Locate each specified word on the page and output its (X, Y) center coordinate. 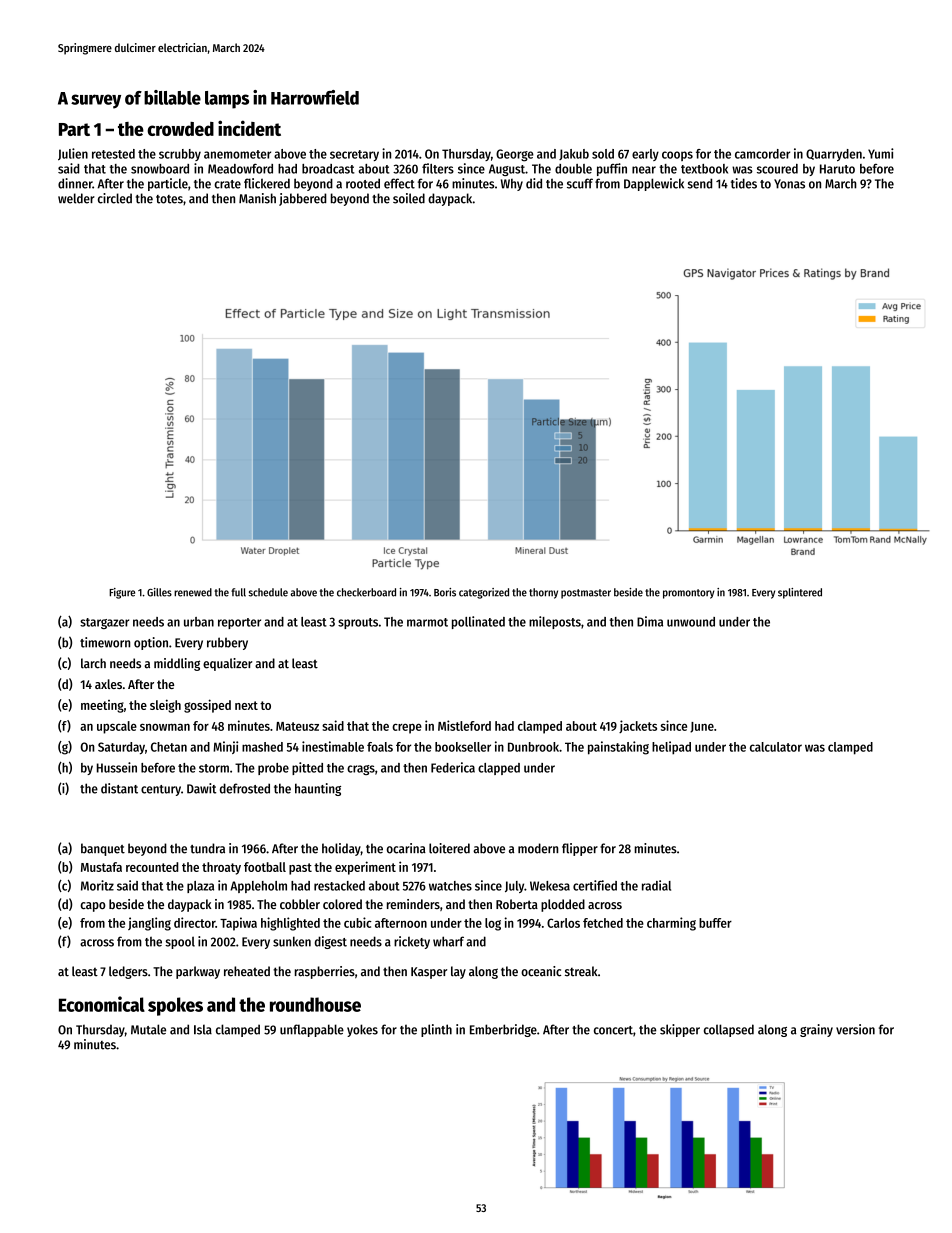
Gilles (159, 592)
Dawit (201, 788)
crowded (180, 129)
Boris (445, 592)
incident (249, 128)
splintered (800, 593)
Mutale (148, 1029)
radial (656, 885)
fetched (603, 923)
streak (581, 971)
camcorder (762, 154)
